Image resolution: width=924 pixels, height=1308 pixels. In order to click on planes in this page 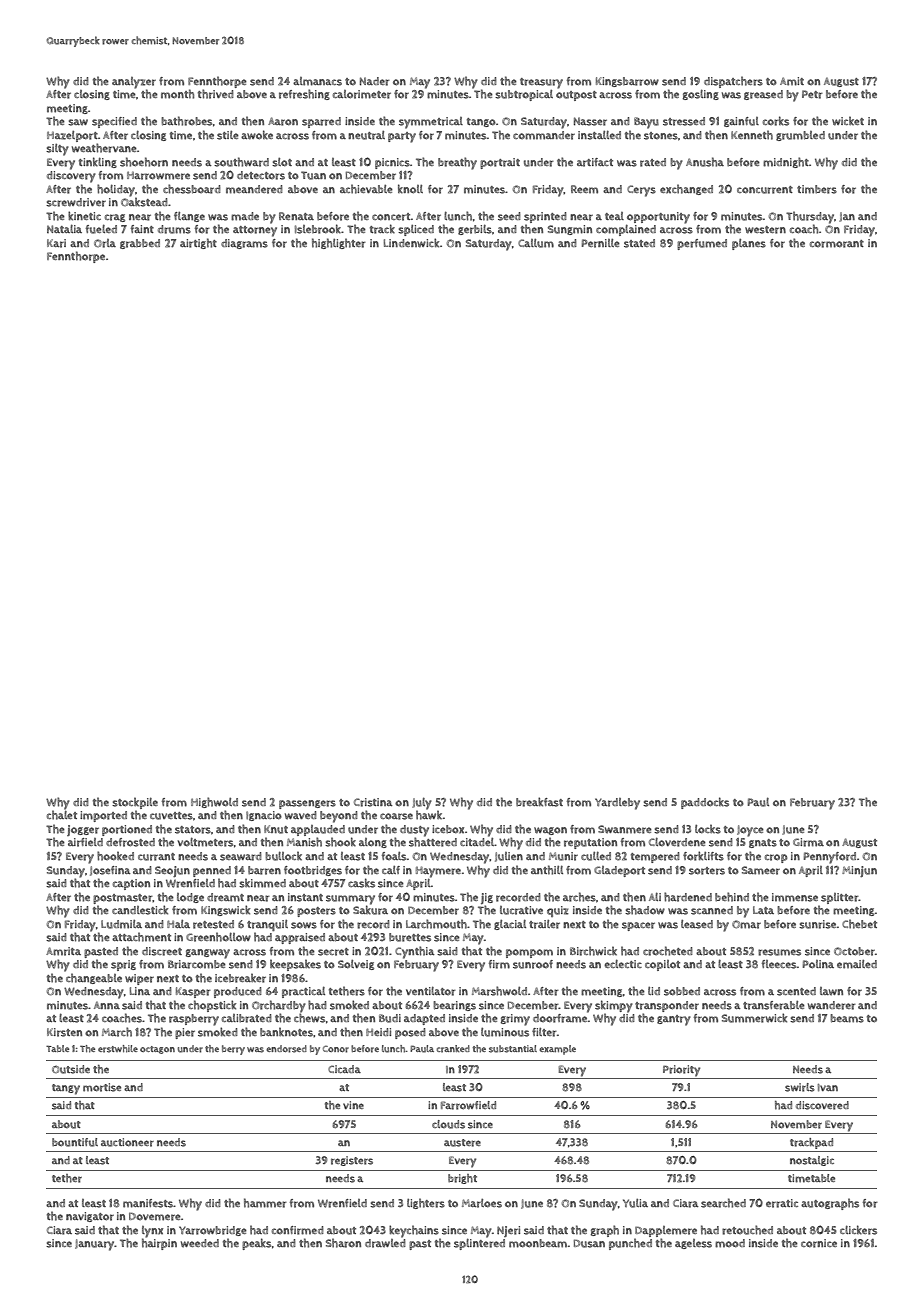, I will do `click(749, 244)`.
